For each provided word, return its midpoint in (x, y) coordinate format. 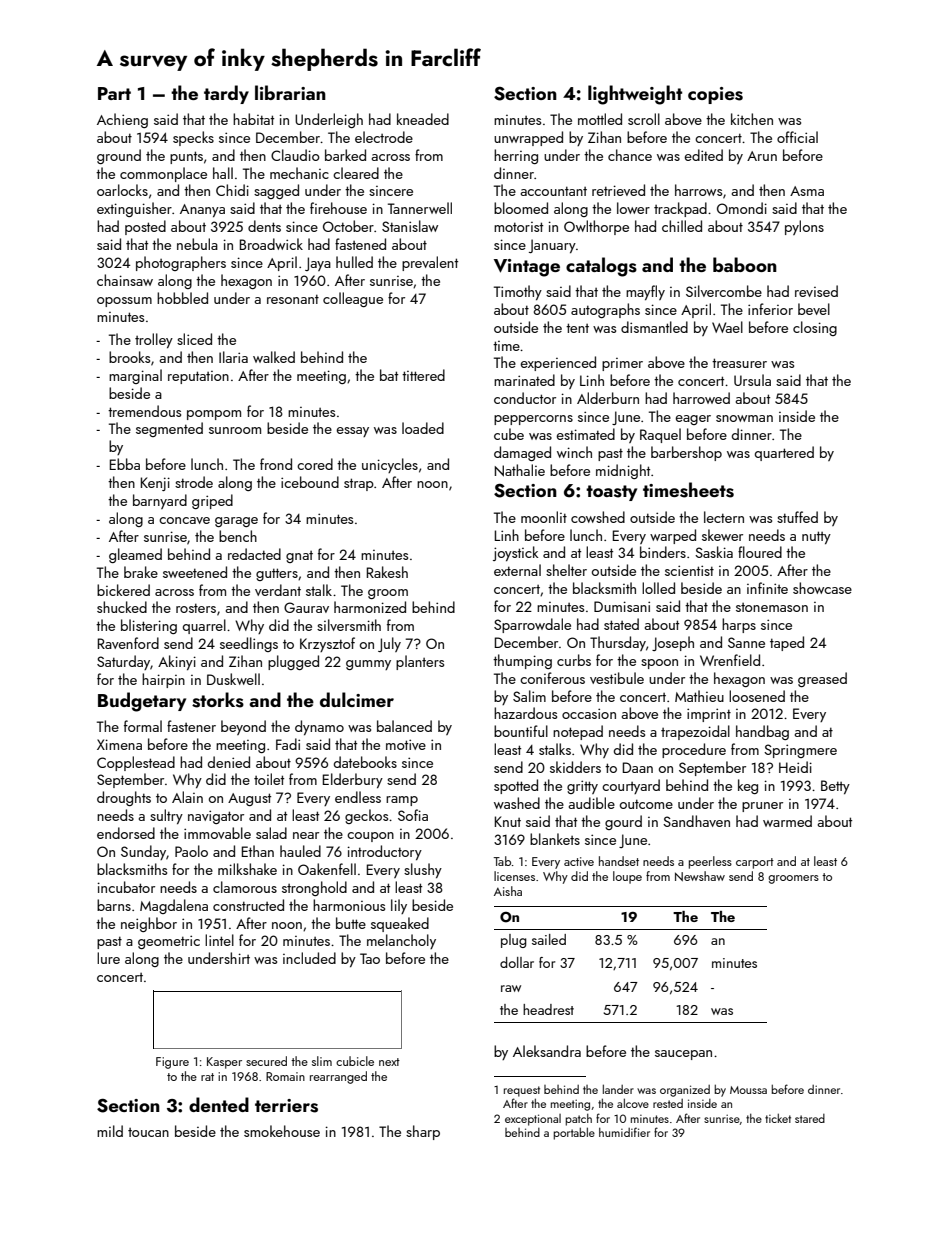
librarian (290, 92)
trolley (154, 340)
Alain (187, 797)
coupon (370, 837)
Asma (807, 191)
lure (108, 958)
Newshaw (700, 876)
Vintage (527, 268)
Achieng (122, 120)
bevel (814, 309)
